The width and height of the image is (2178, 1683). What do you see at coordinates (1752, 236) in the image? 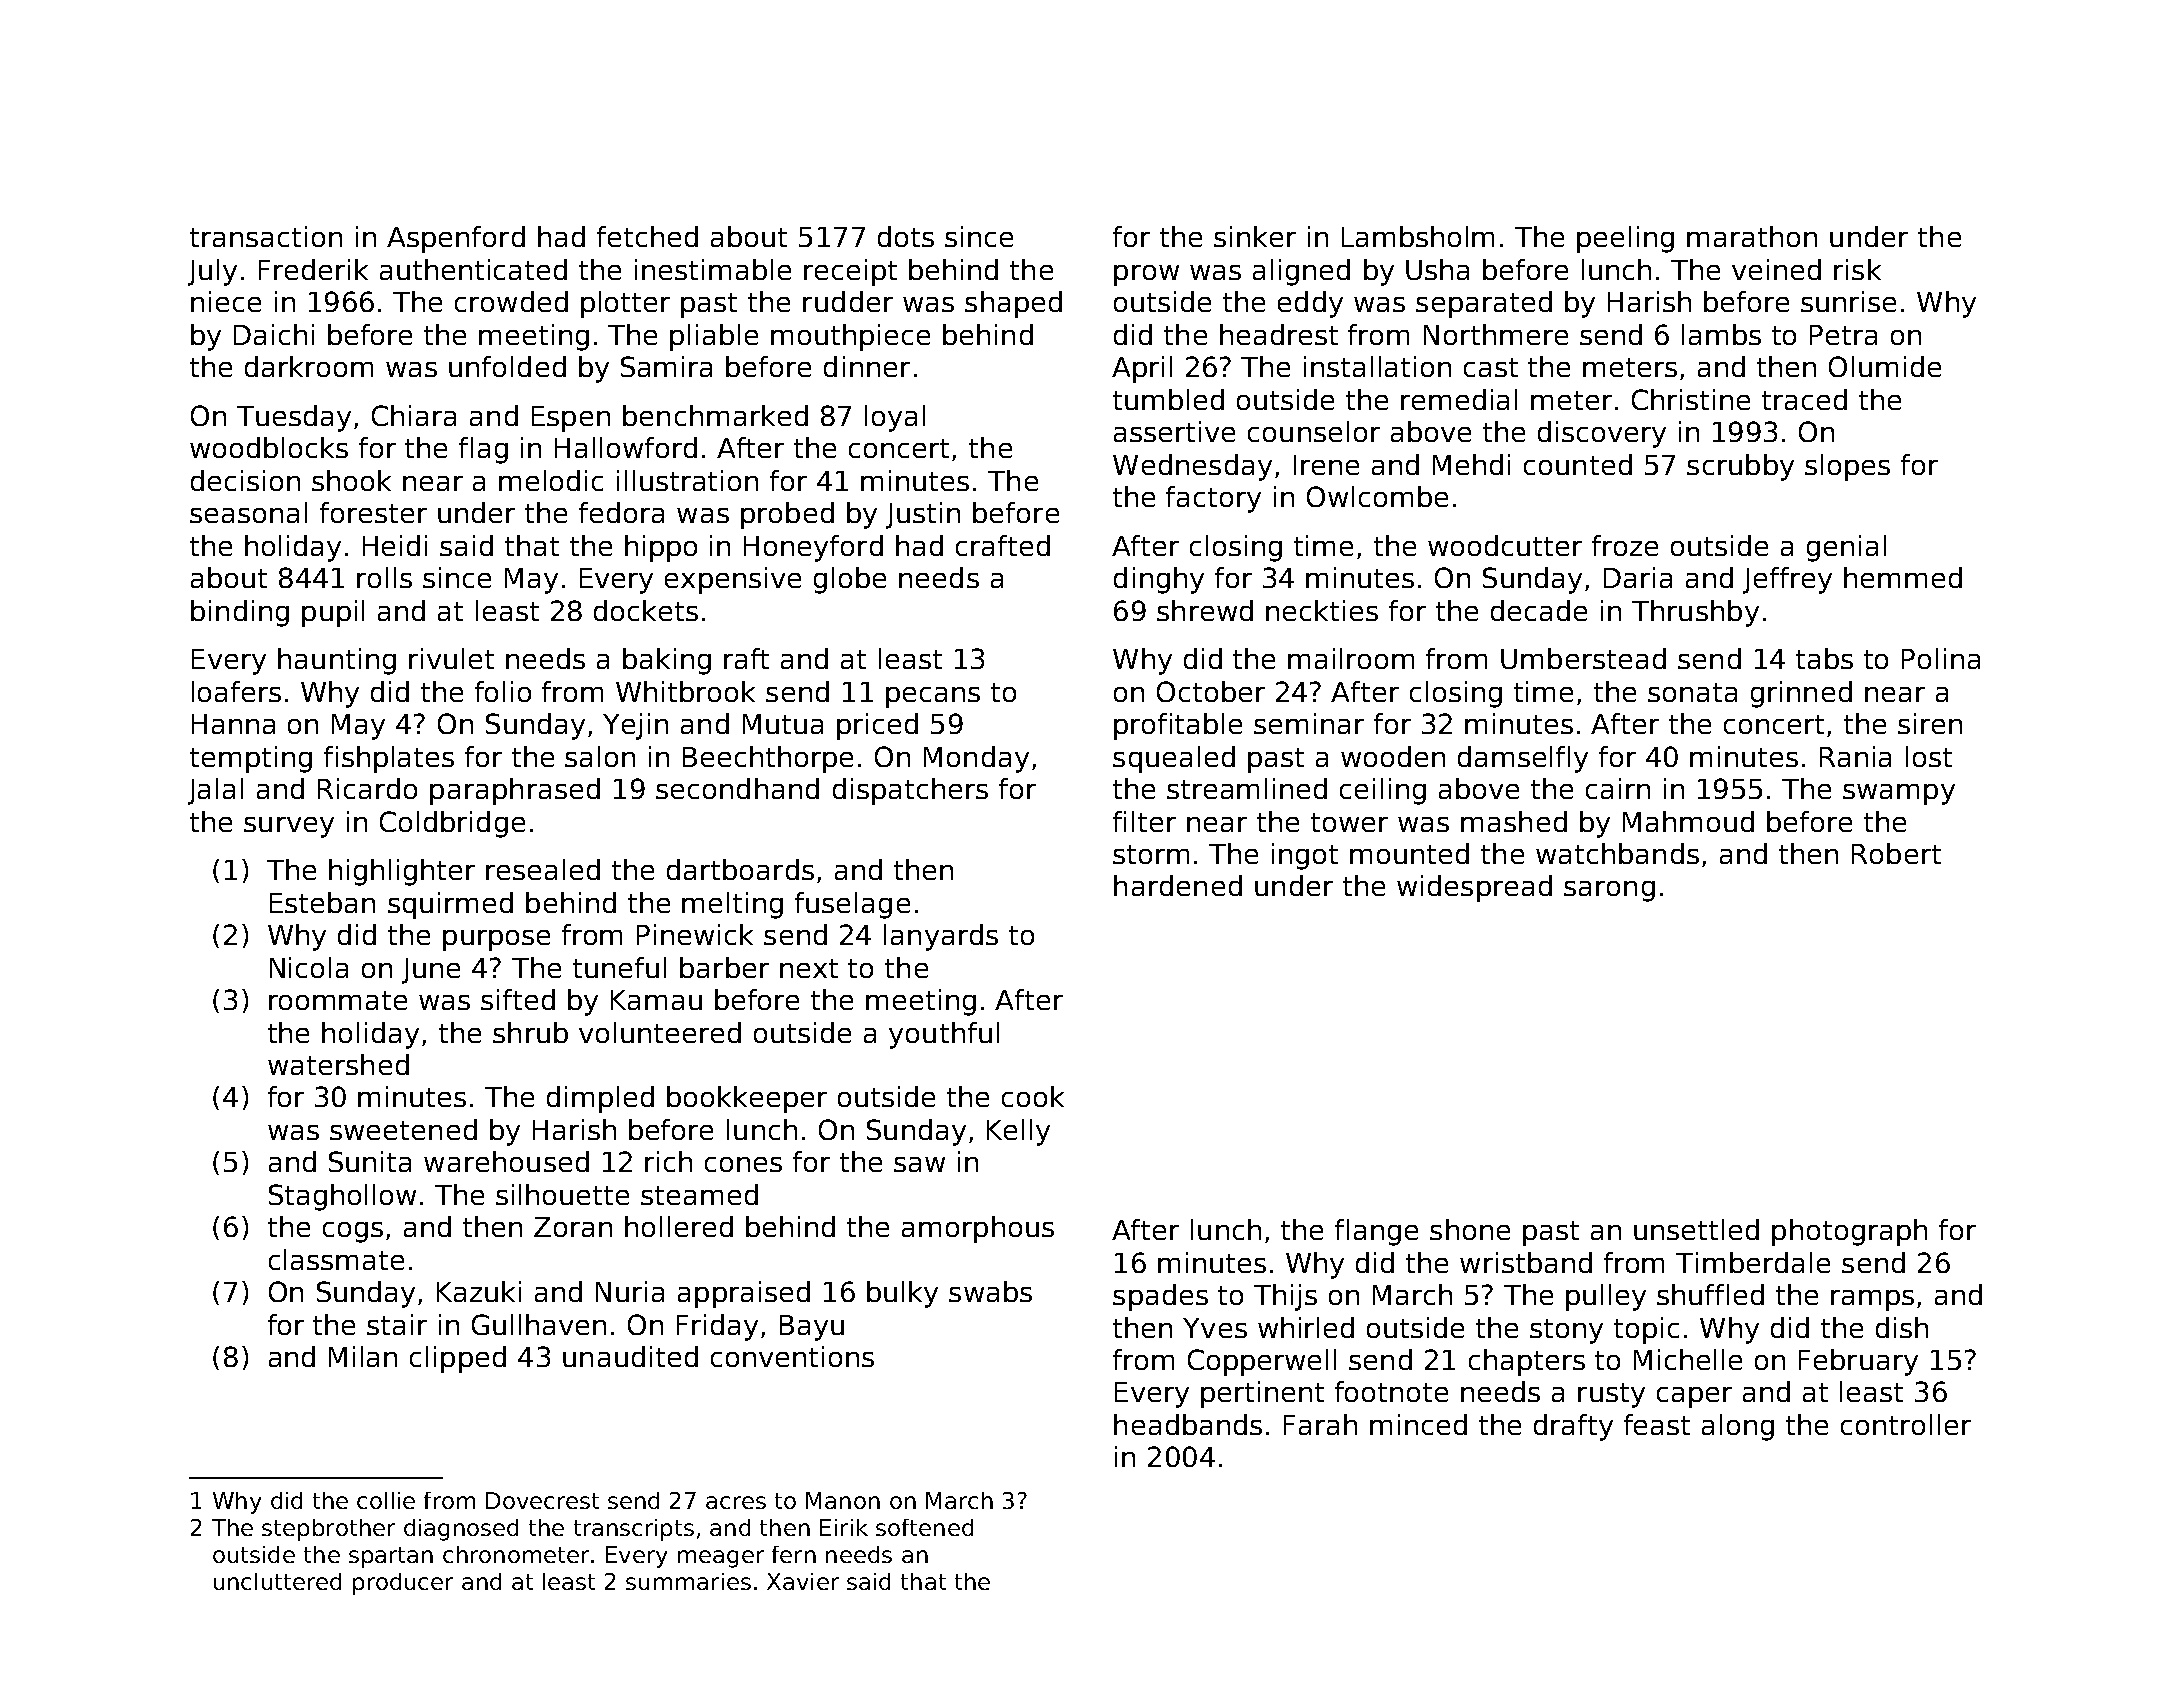
I see `marathon` at bounding box center [1752, 236].
